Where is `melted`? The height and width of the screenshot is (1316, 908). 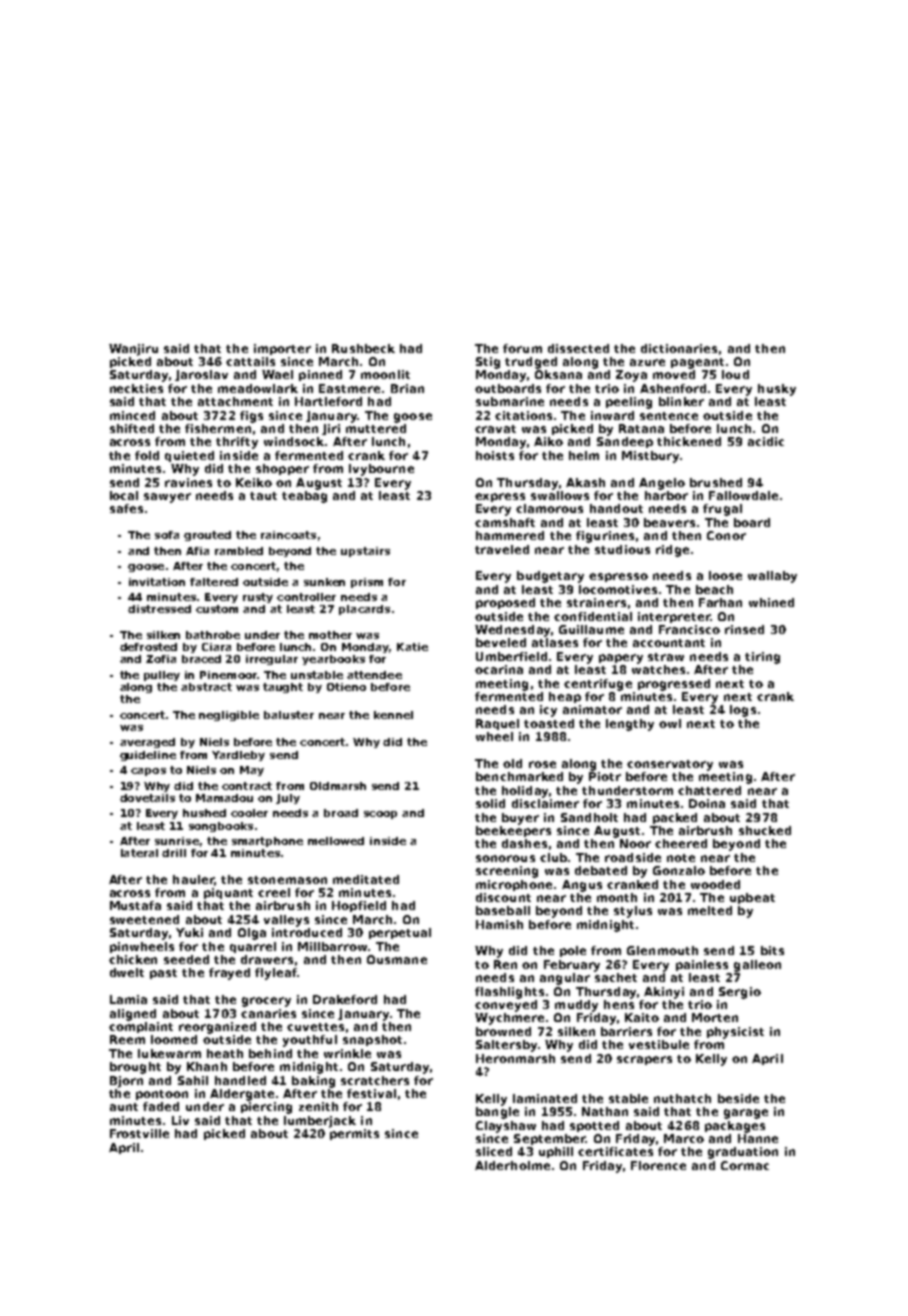
melted is located at coordinates (710, 910).
